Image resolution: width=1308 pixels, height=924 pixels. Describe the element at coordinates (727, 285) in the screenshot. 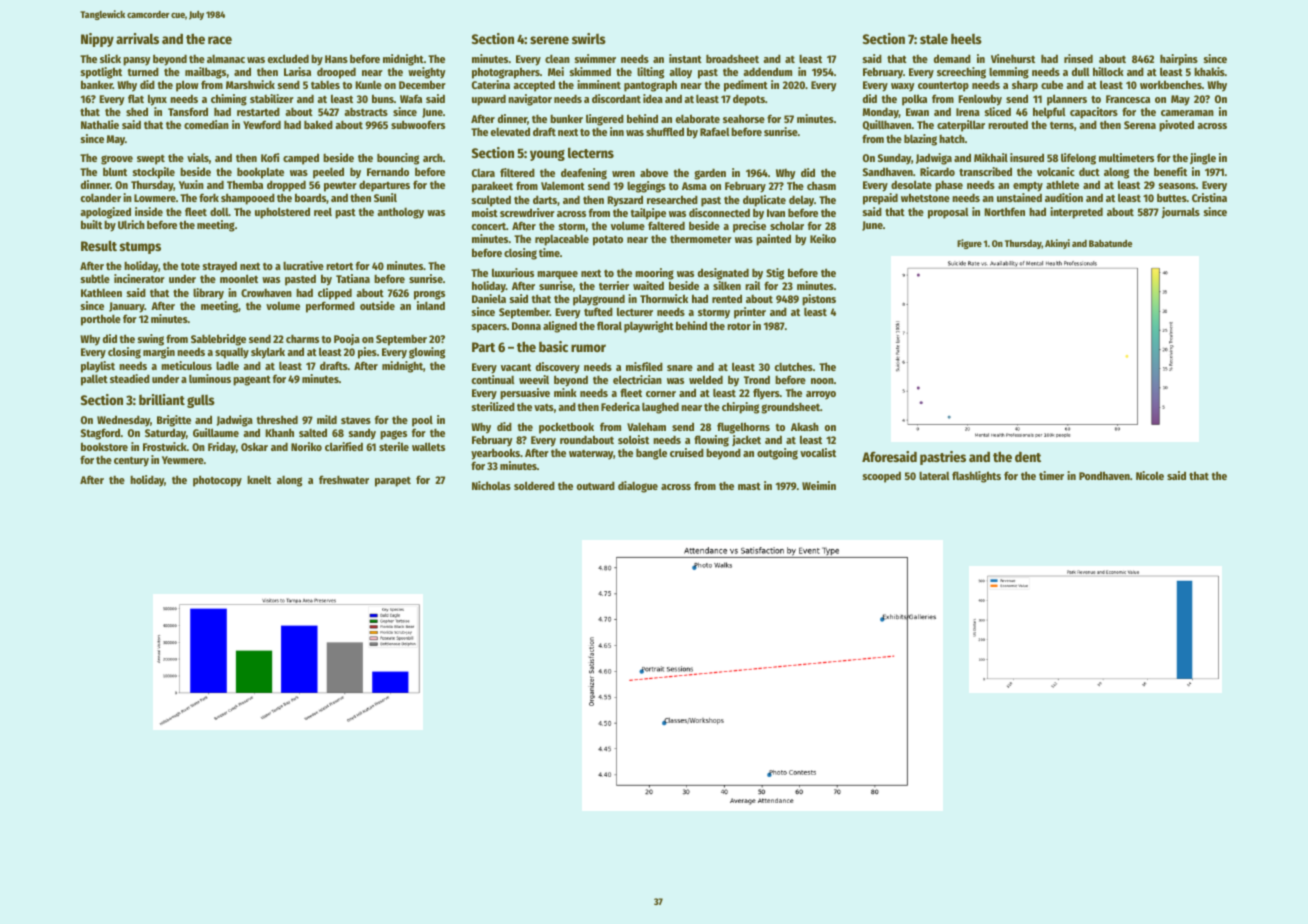

I see `silken` at that location.
